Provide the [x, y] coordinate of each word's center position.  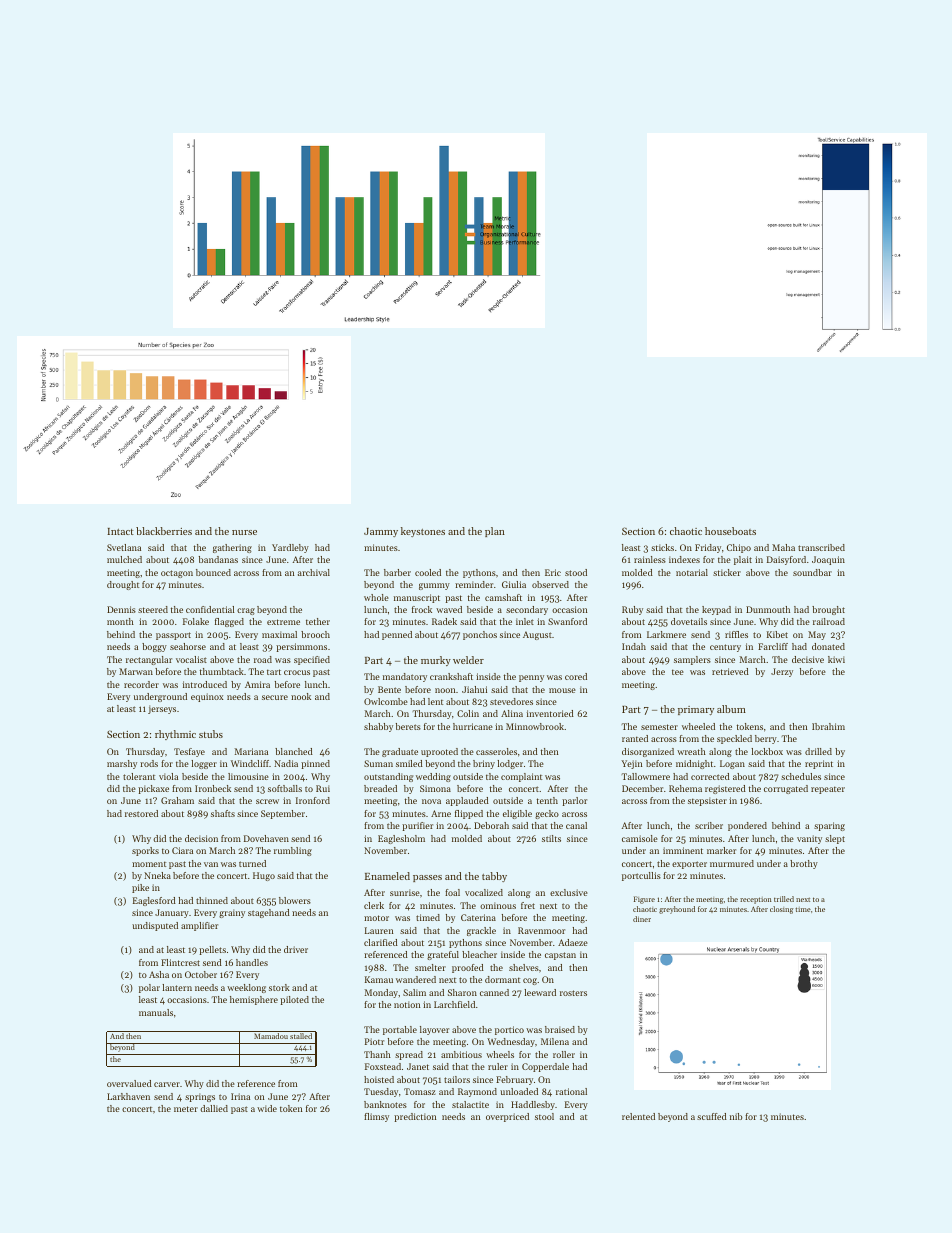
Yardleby [290, 548]
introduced [205, 684]
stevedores [511, 701]
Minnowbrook [535, 726]
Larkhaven [128, 1096]
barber [397, 572]
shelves [524, 967]
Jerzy [782, 672]
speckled [734, 739]
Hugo [264, 876]
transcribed [821, 547]
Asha [159, 974]
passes [427, 878]
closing [782, 910]
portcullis [641, 876]
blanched [294, 751]
